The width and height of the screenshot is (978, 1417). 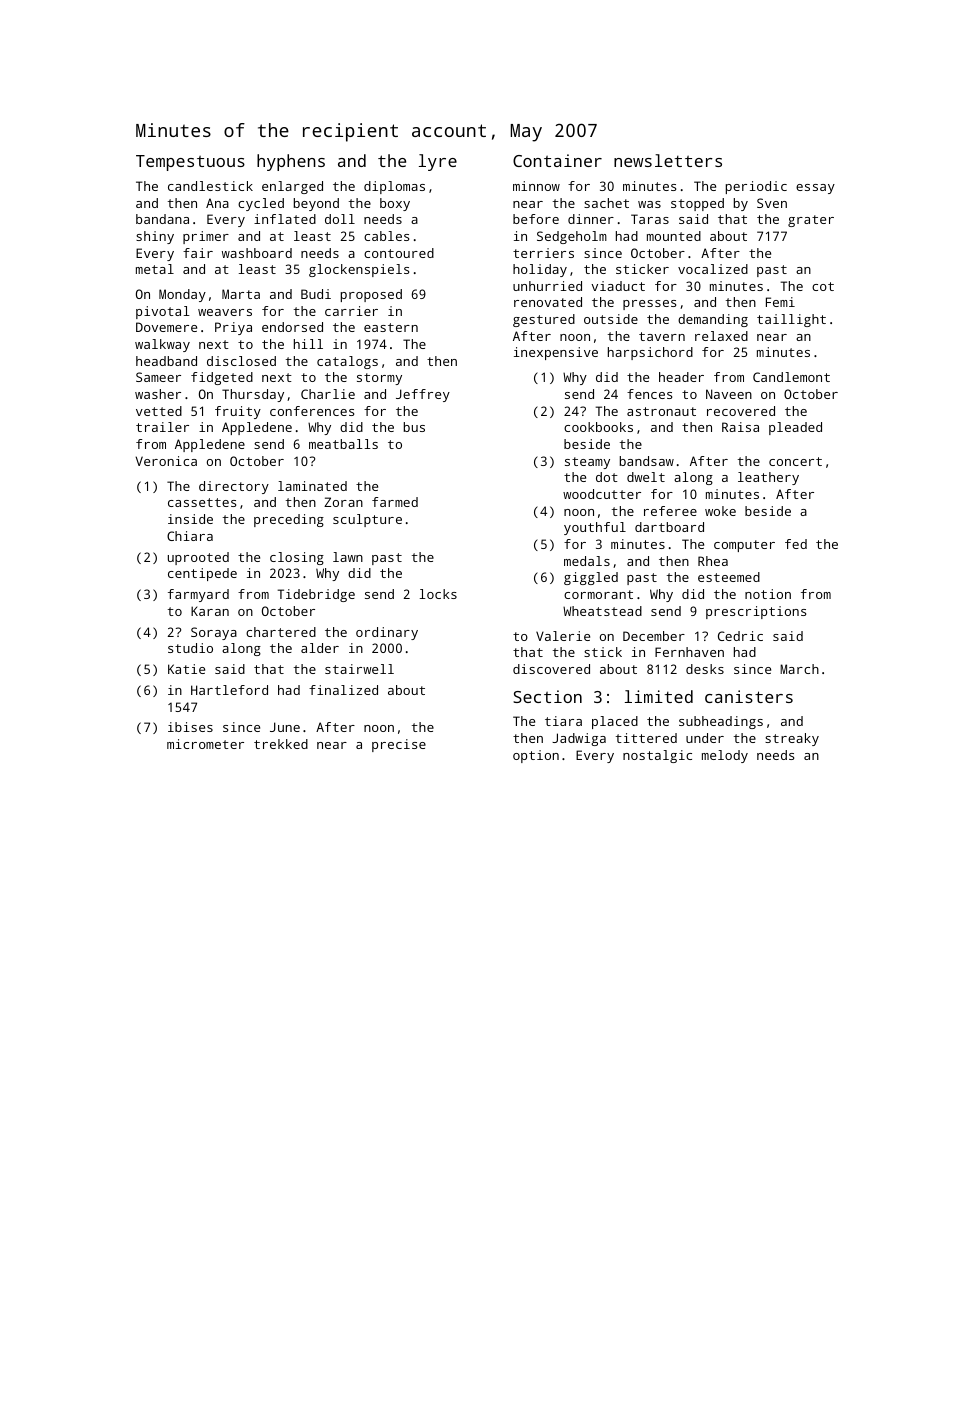 What do you see at coordinates (557, 160) in the screenshot?
I see `Container` at bounding box center [557, 160].
